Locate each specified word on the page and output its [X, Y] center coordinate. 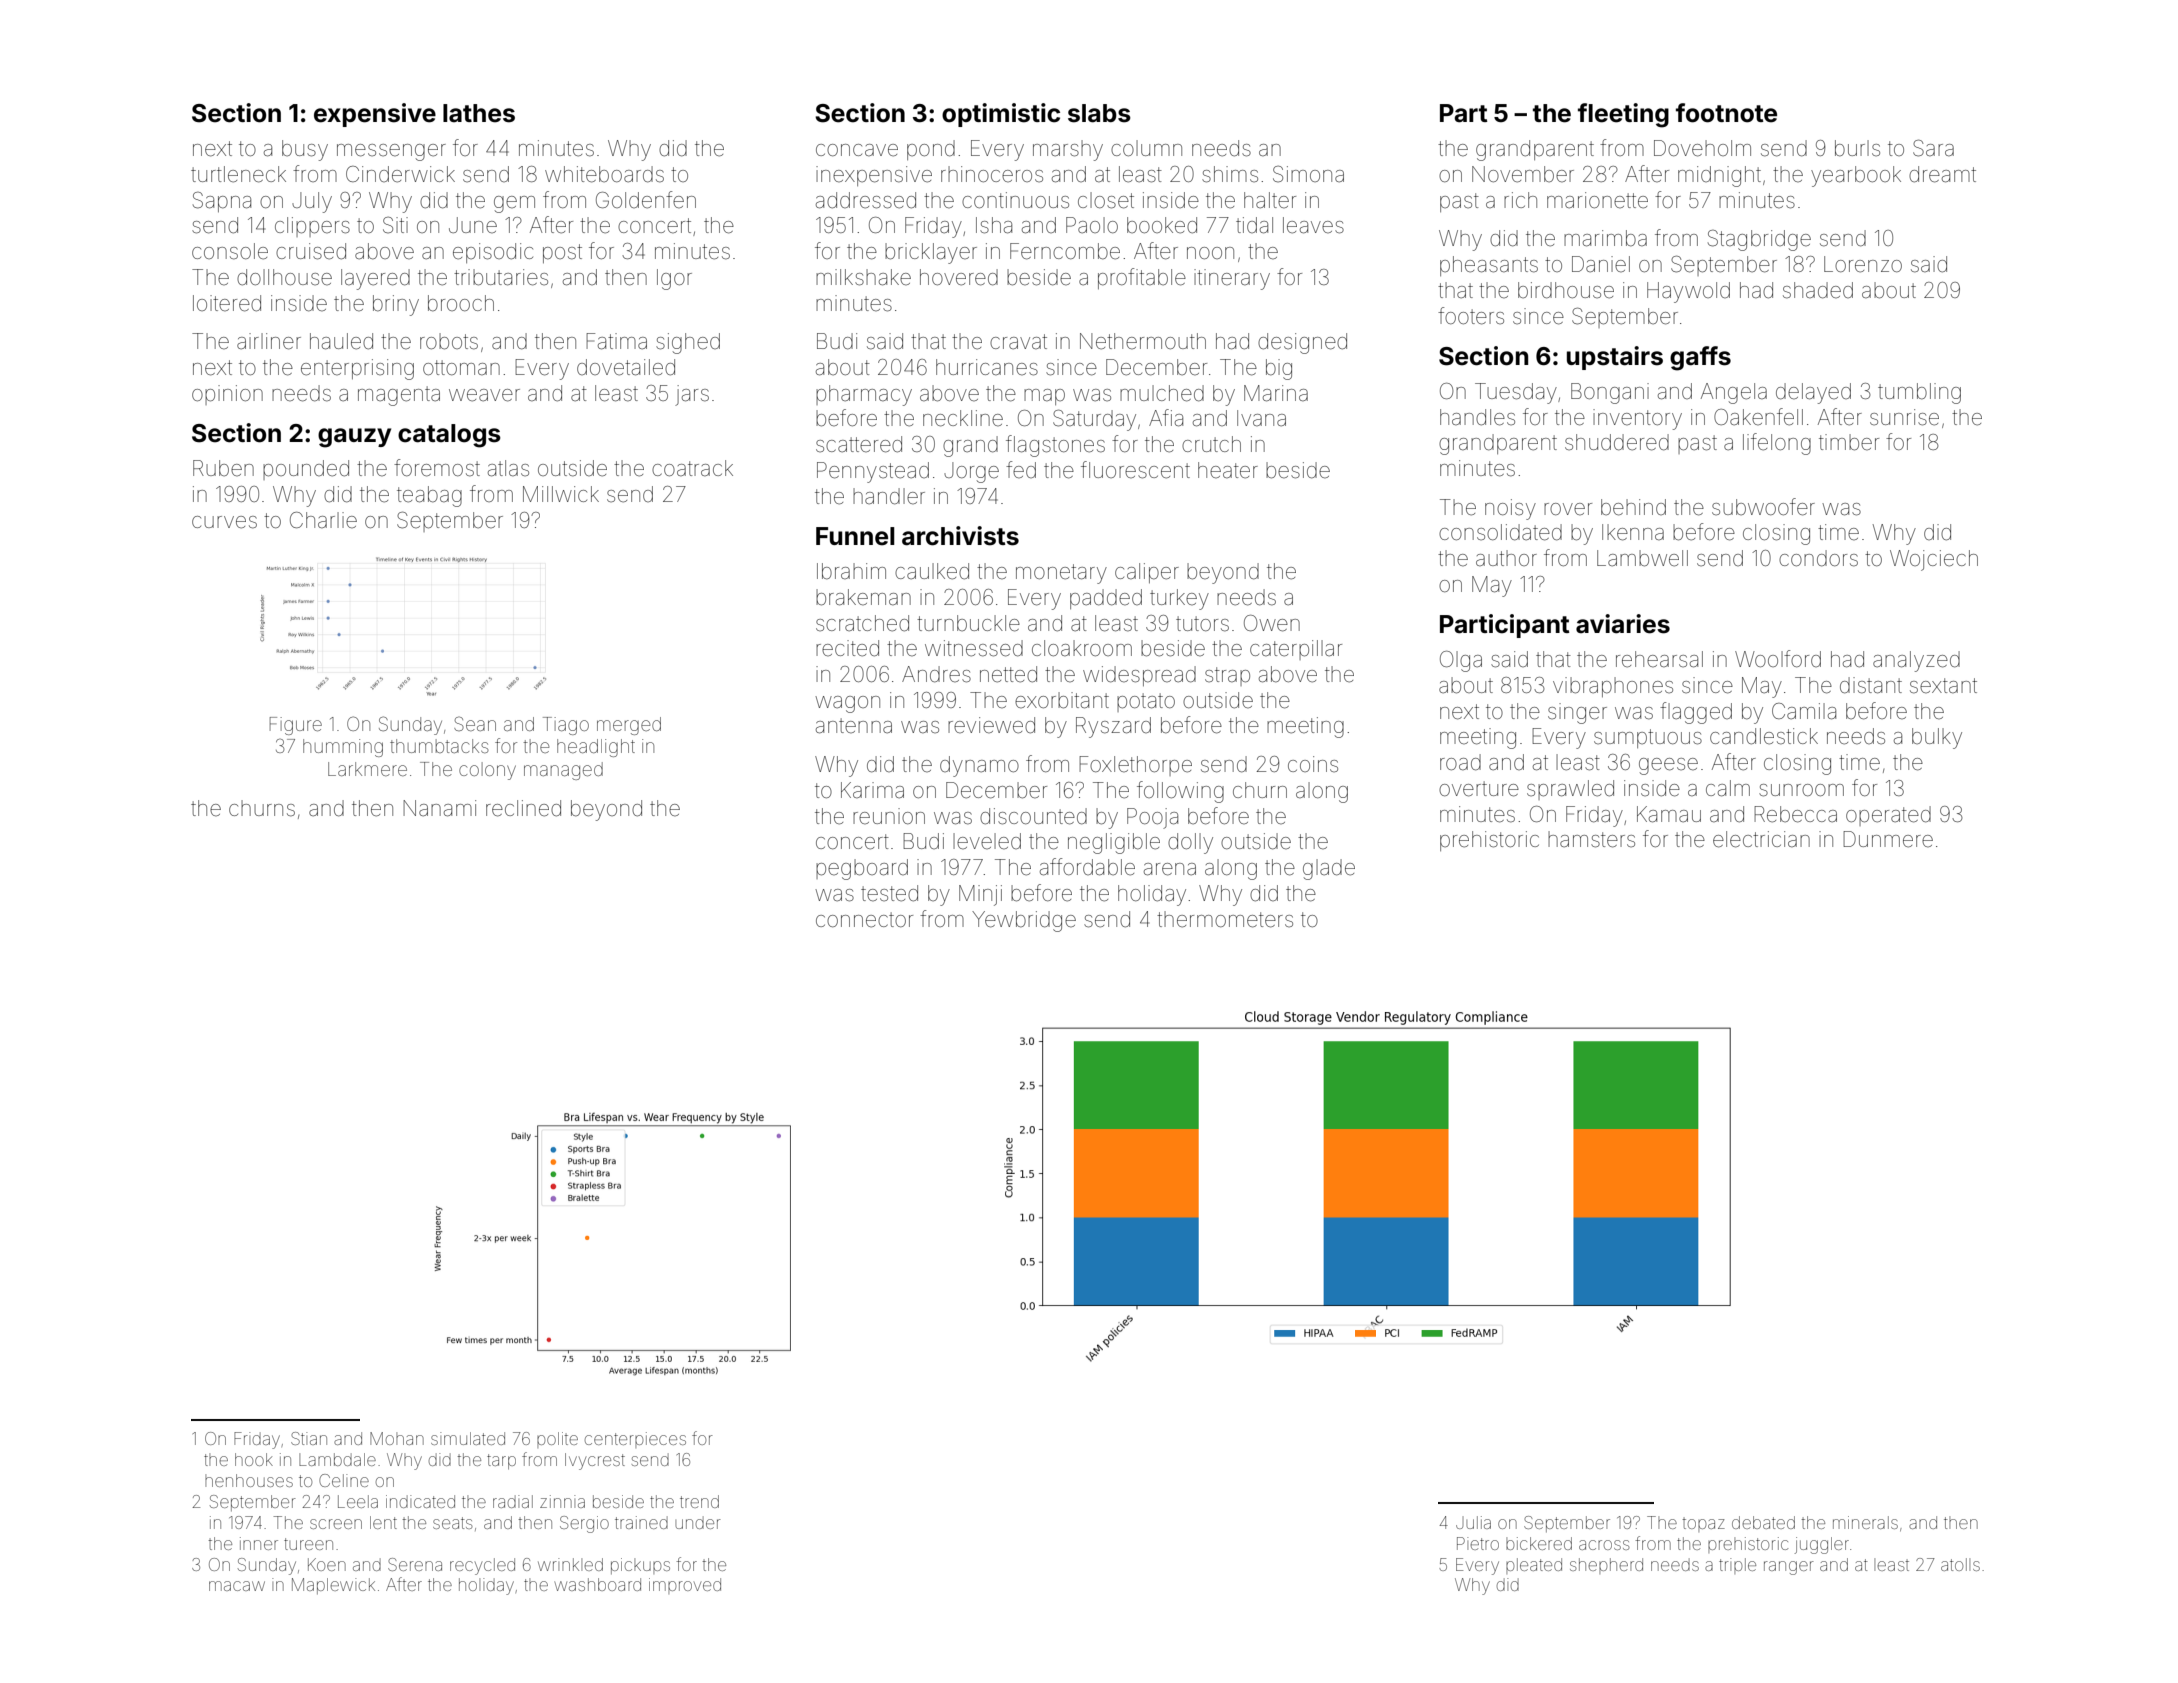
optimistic [1001, 115]
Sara [1933, 148]
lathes [479, 113]
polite [557, 1440]
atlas [508, 468]
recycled [482, 1566]
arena [1170, 869]
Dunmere [1888, 839]
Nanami [439, 808]
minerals [1865, 1522]
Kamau [1669, 814]
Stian [309, 1438]
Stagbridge [1759, 240]
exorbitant [1062, 700]
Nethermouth [1143, 341]
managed [563, 771]
